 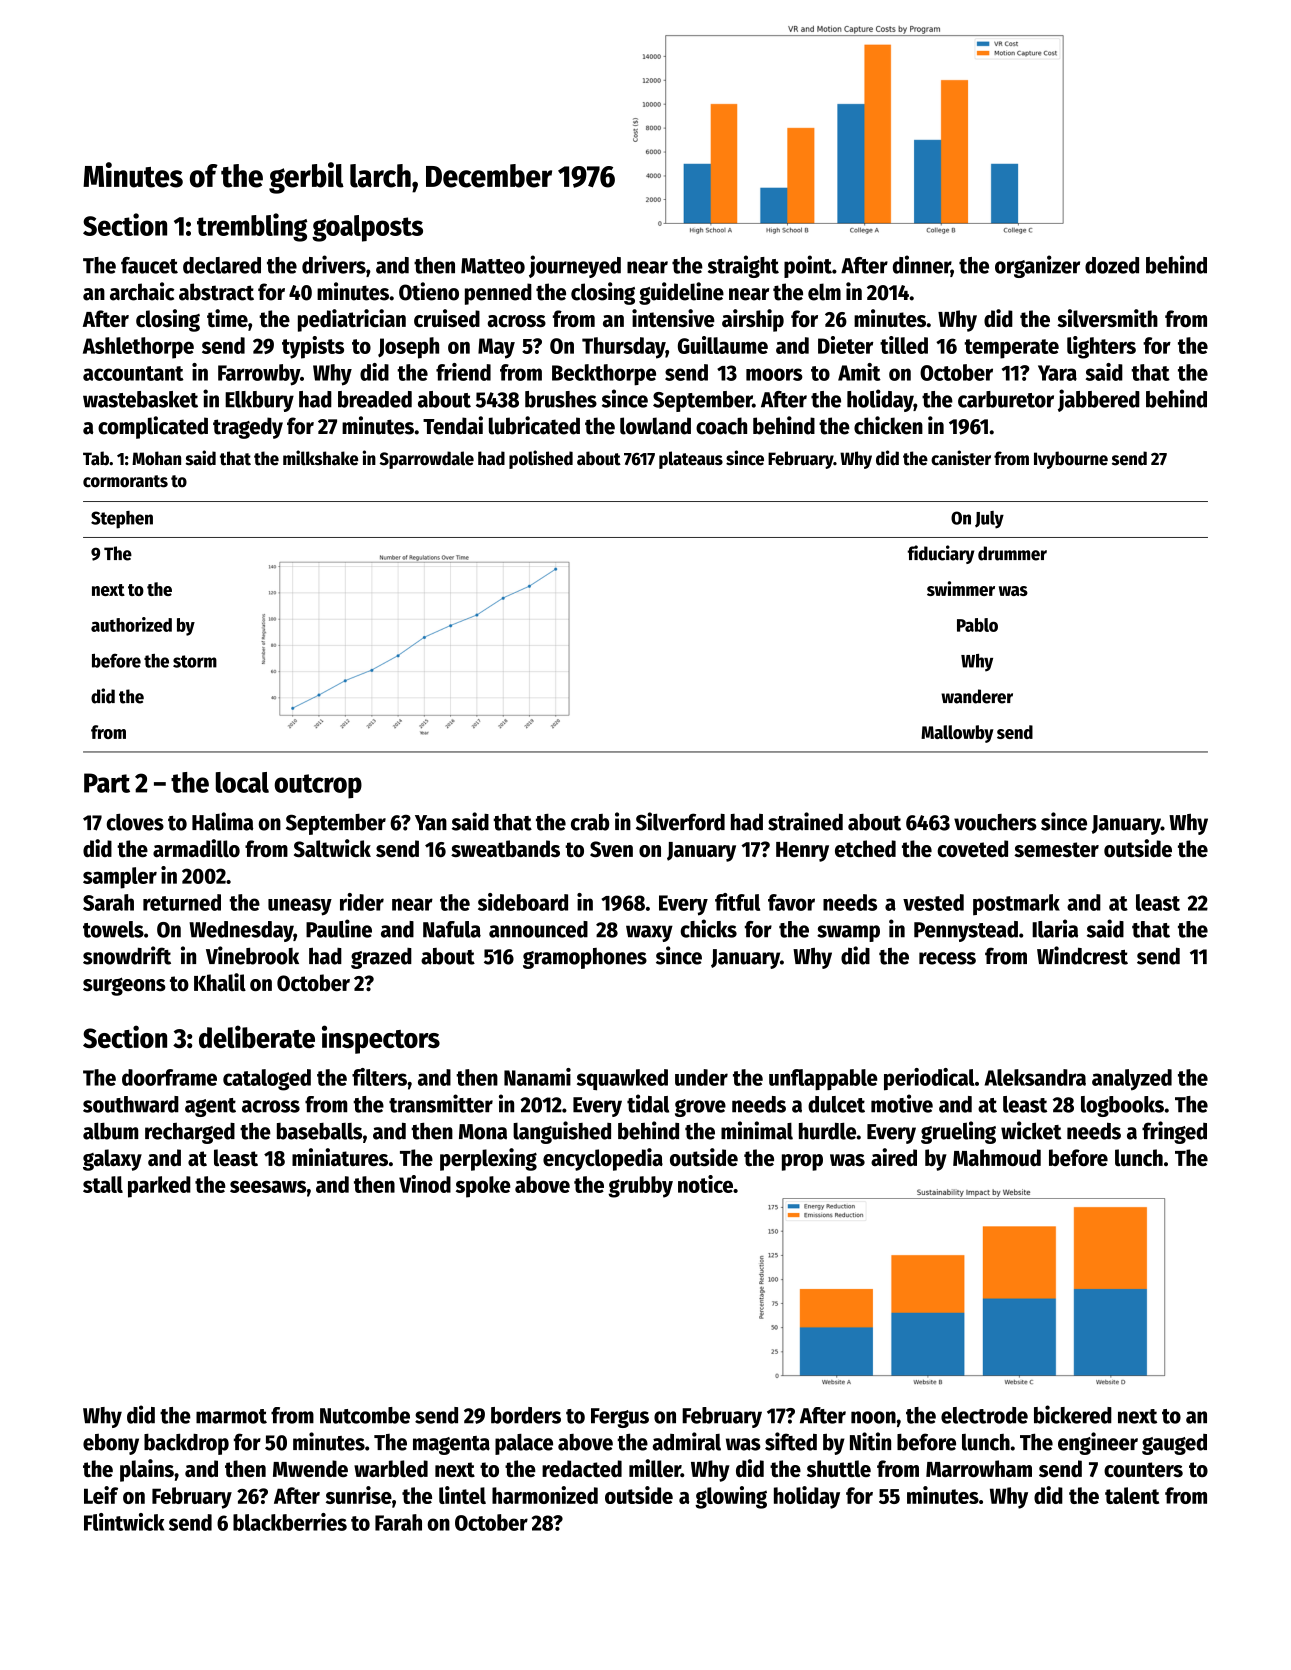 What do you see at coordinates (805, 821) in the page?
I see `strained` at bounding box center [805, 821].
